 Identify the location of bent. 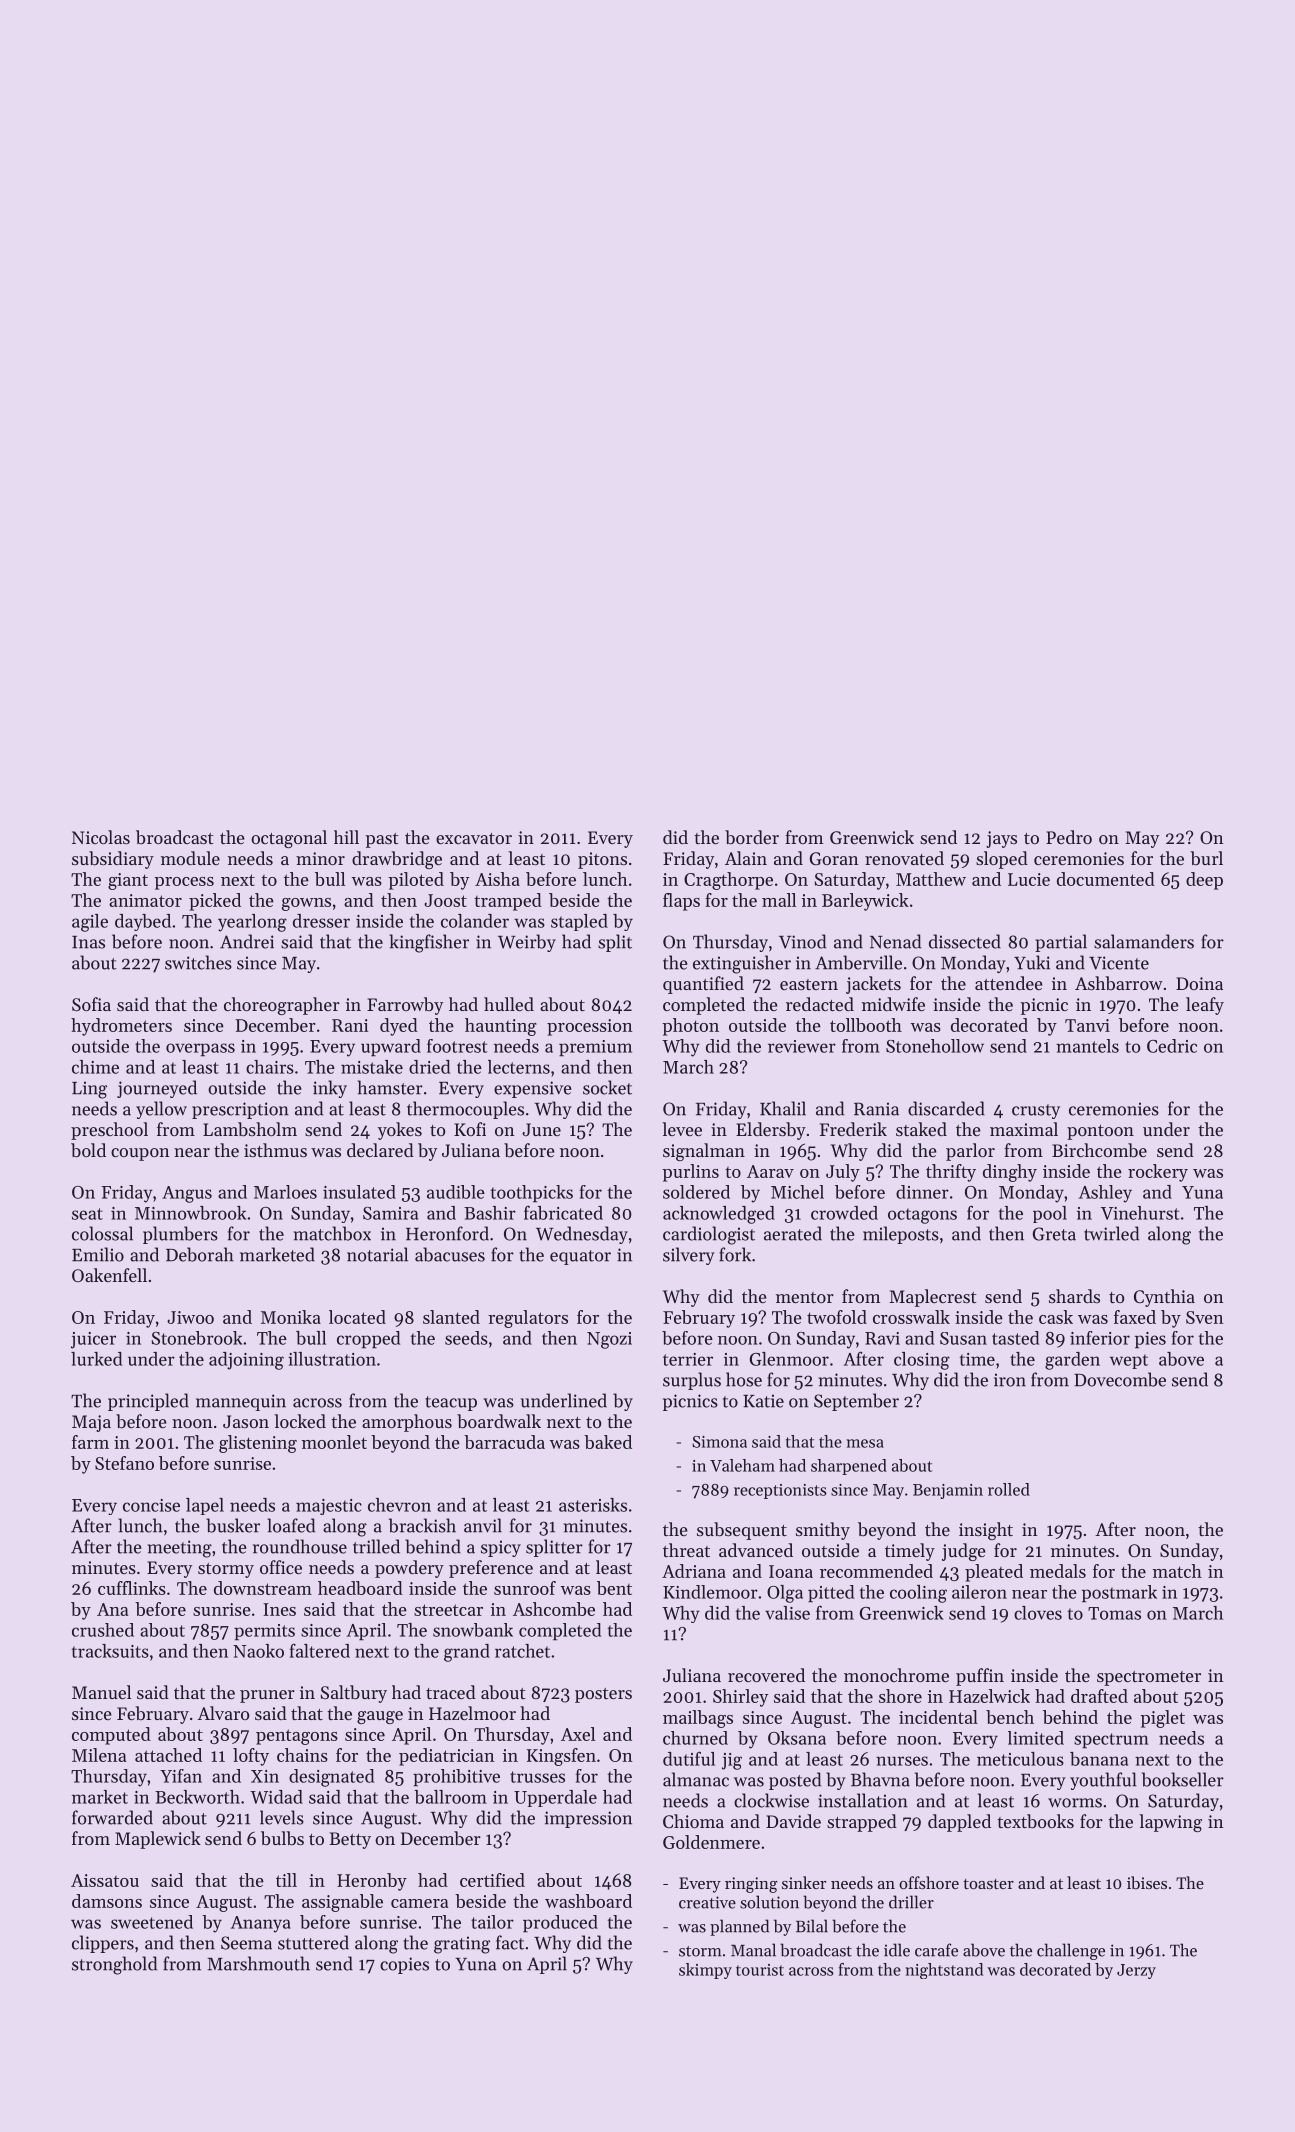
(614, 1588).
